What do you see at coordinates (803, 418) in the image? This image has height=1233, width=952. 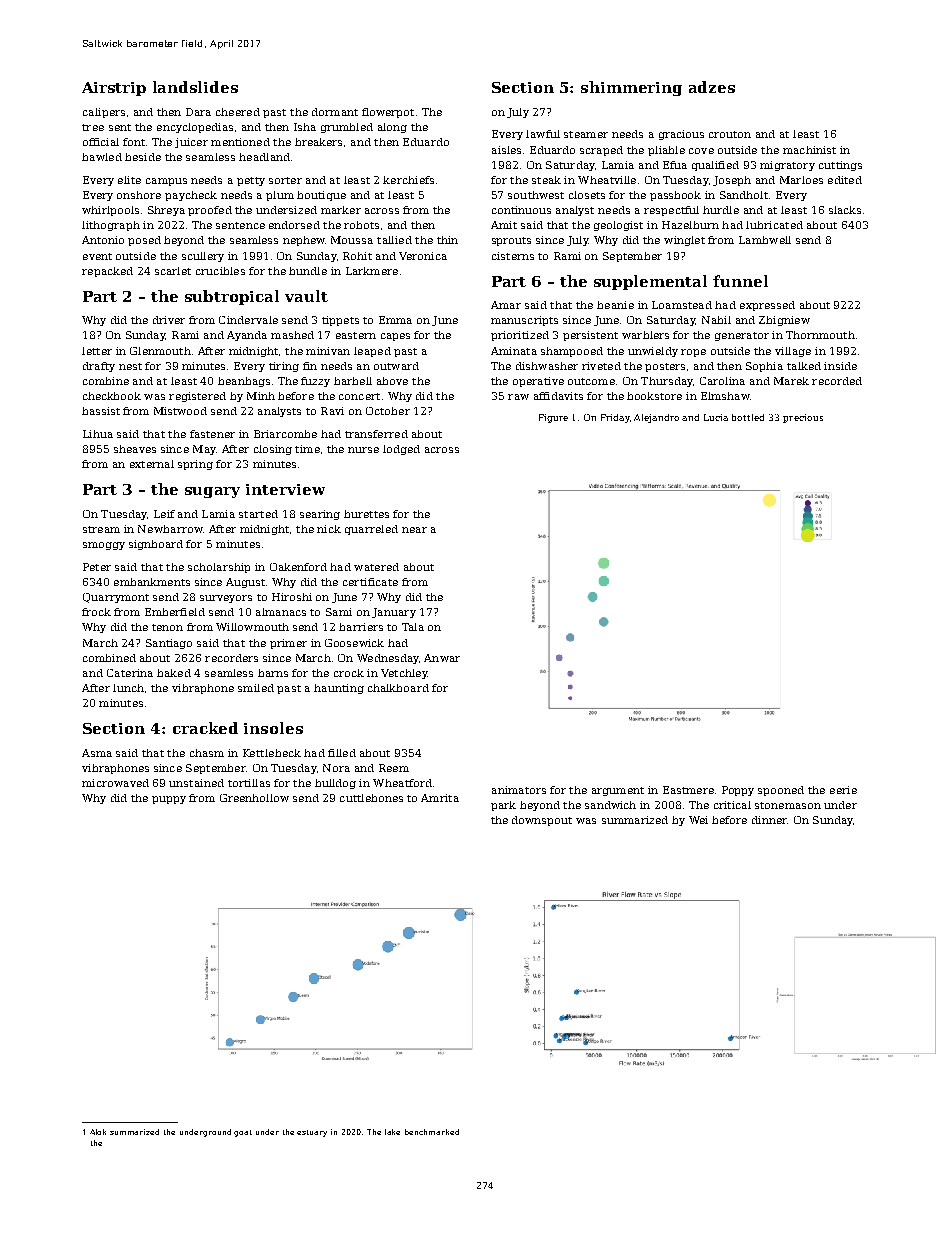 I see `precious` at bounding box center [803, 418].
